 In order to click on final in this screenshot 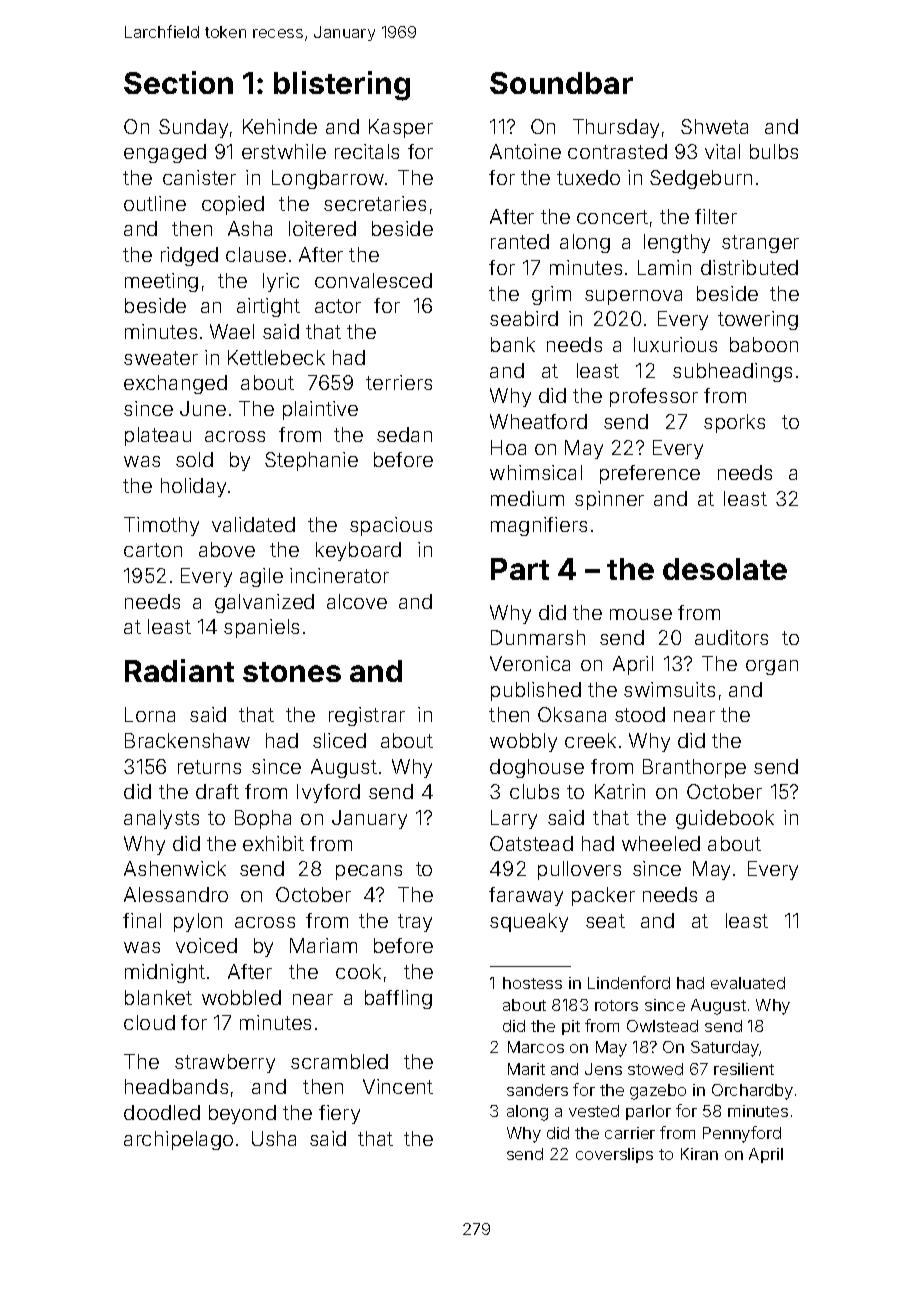, I will do `click(142, 920)`.
